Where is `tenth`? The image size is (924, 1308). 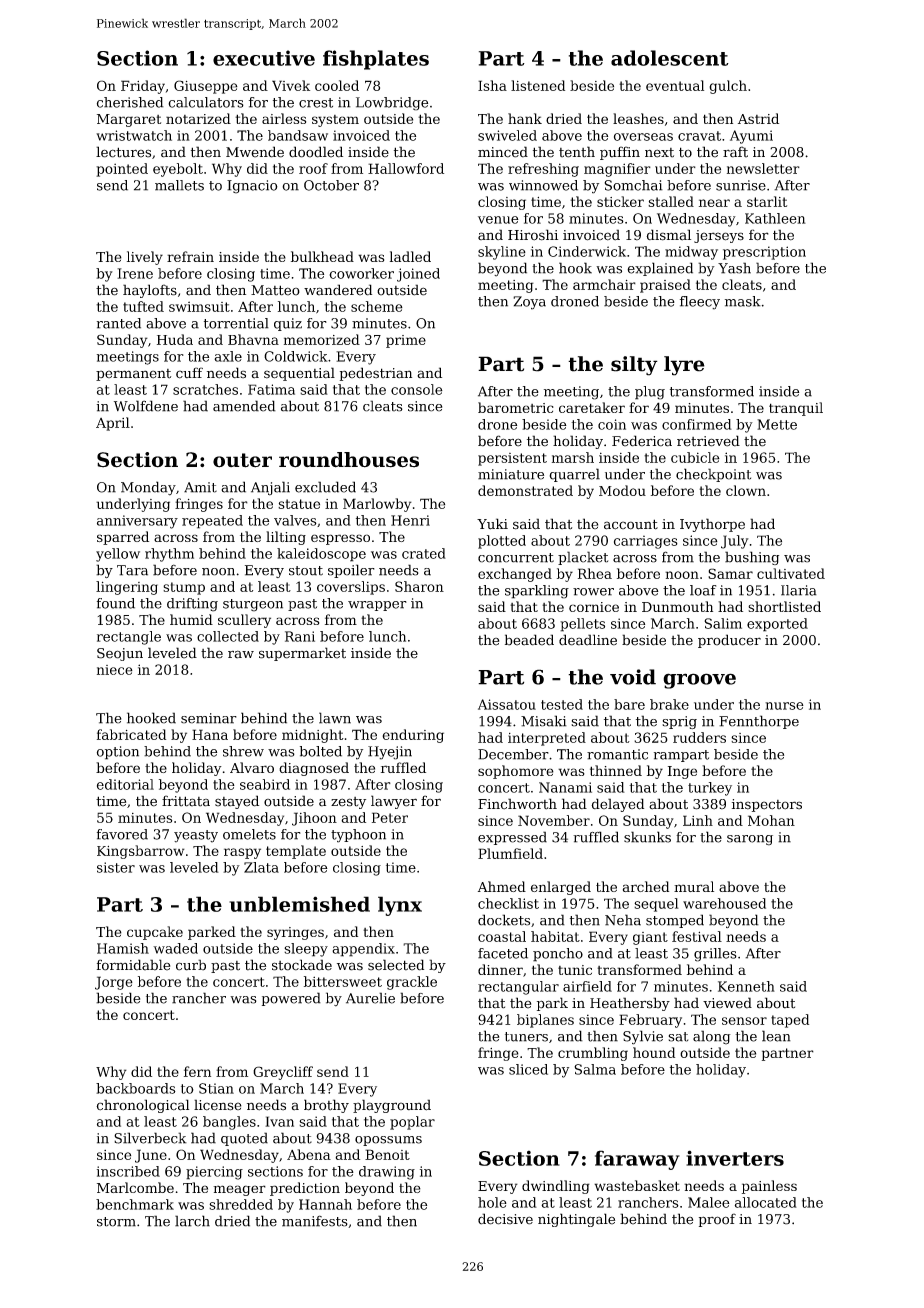 tenth is located at coordinates (577, 152).
